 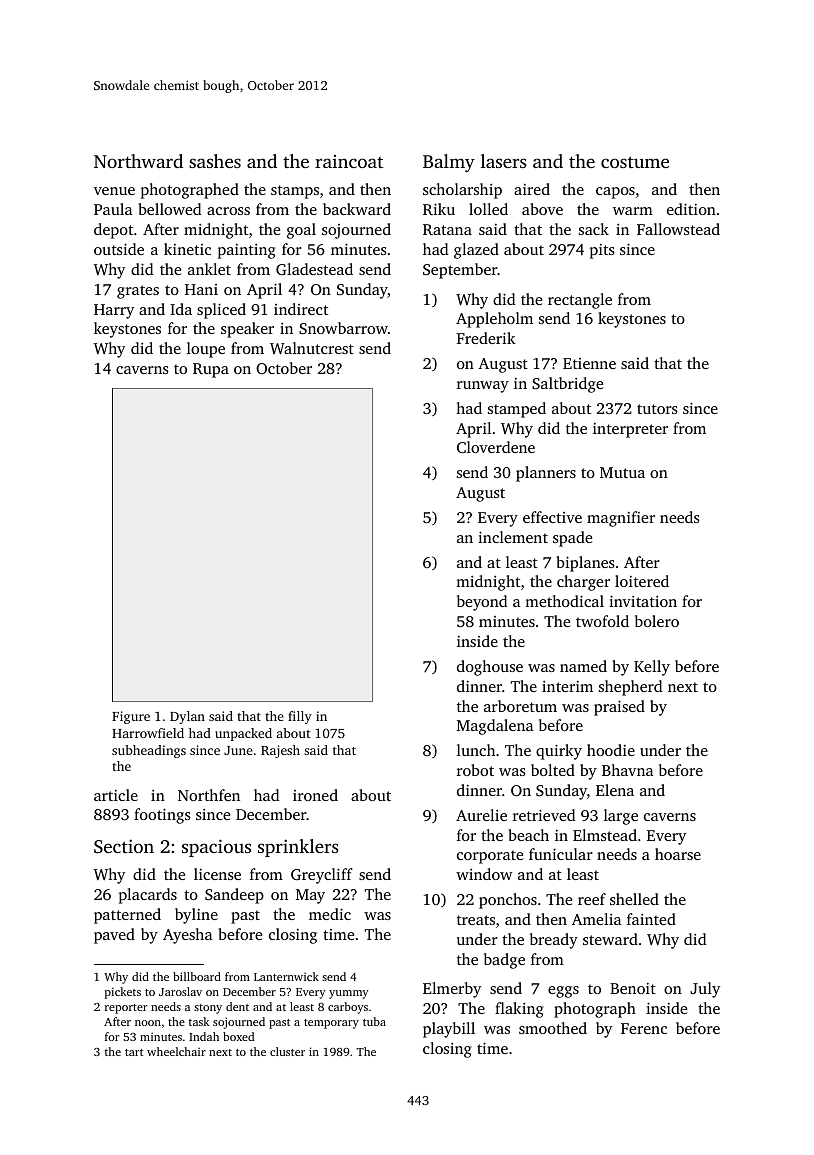 What do you see at coordinates (374, 1021) in the document?
I see `tuba` at bounding box center [374, 1021].
